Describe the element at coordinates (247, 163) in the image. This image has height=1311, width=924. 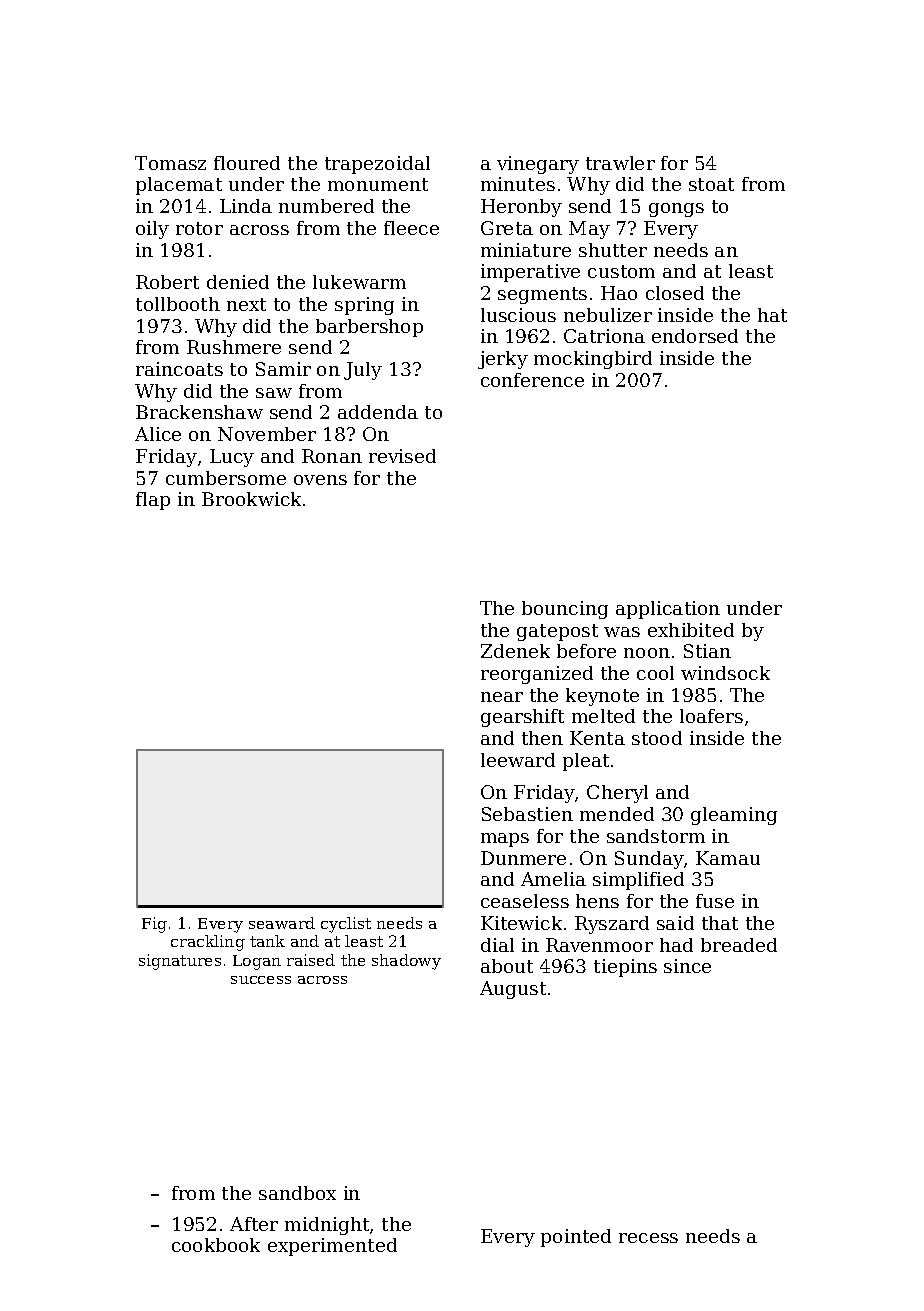
I see `floured` at that location.
